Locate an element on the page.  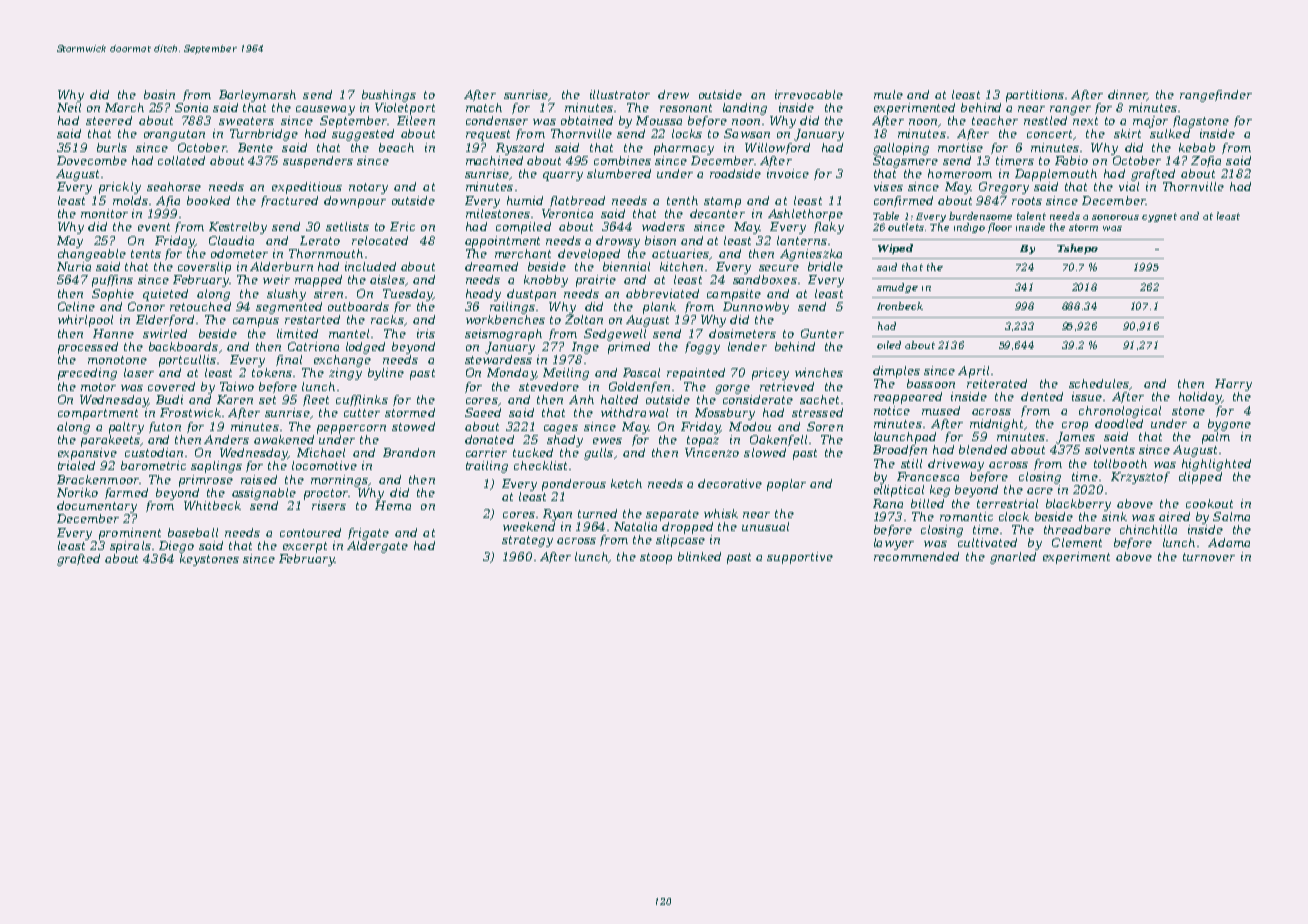
Ashlethorpe is located at coordinates (805, 215).
